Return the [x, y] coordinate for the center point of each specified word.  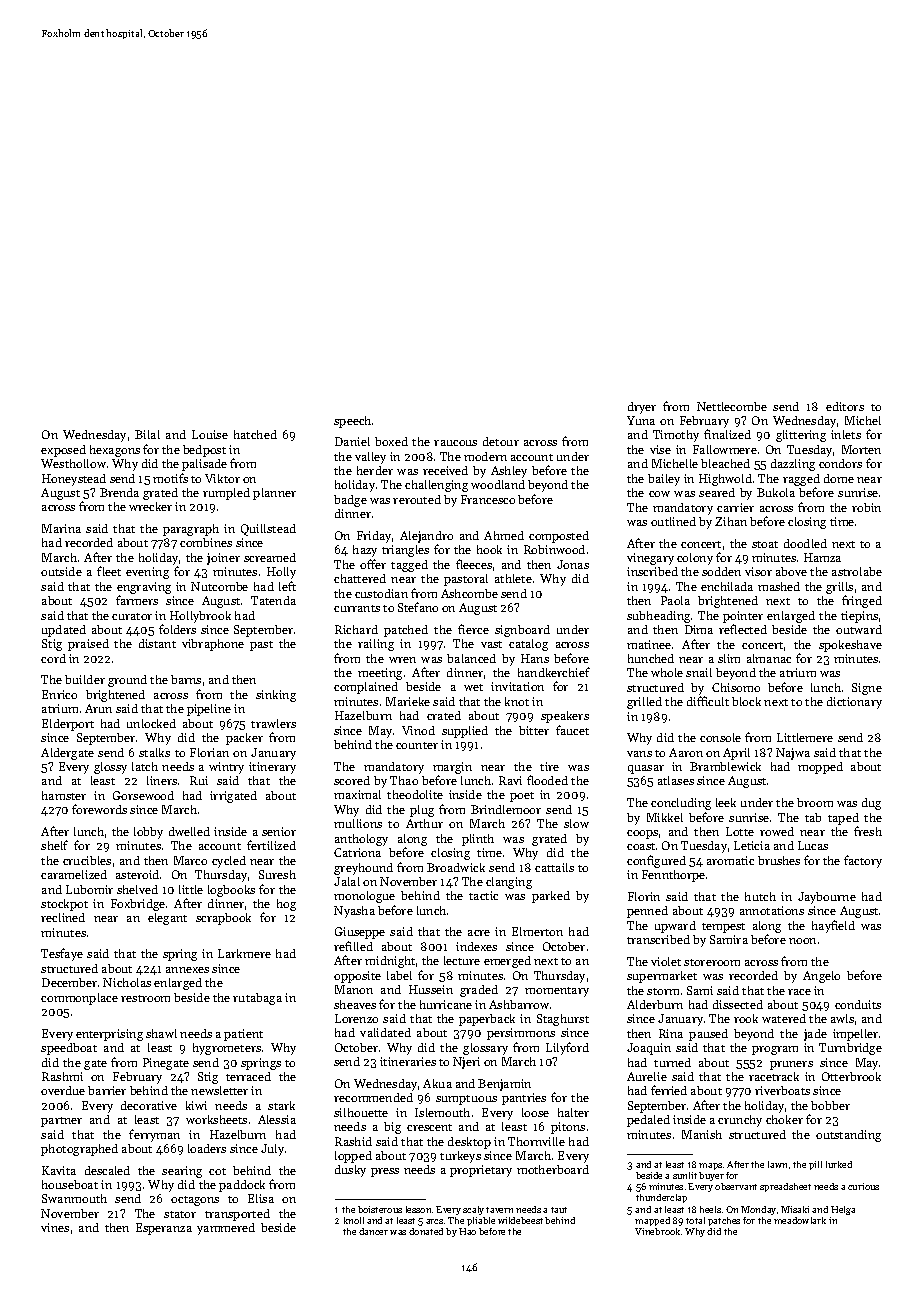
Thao [404, 780]
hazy [365, 551]
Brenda [119, 492]
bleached [725, 463]
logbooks [231, 891]
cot [217, 1171]
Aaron [686, 752]
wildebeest [520, 1220]
